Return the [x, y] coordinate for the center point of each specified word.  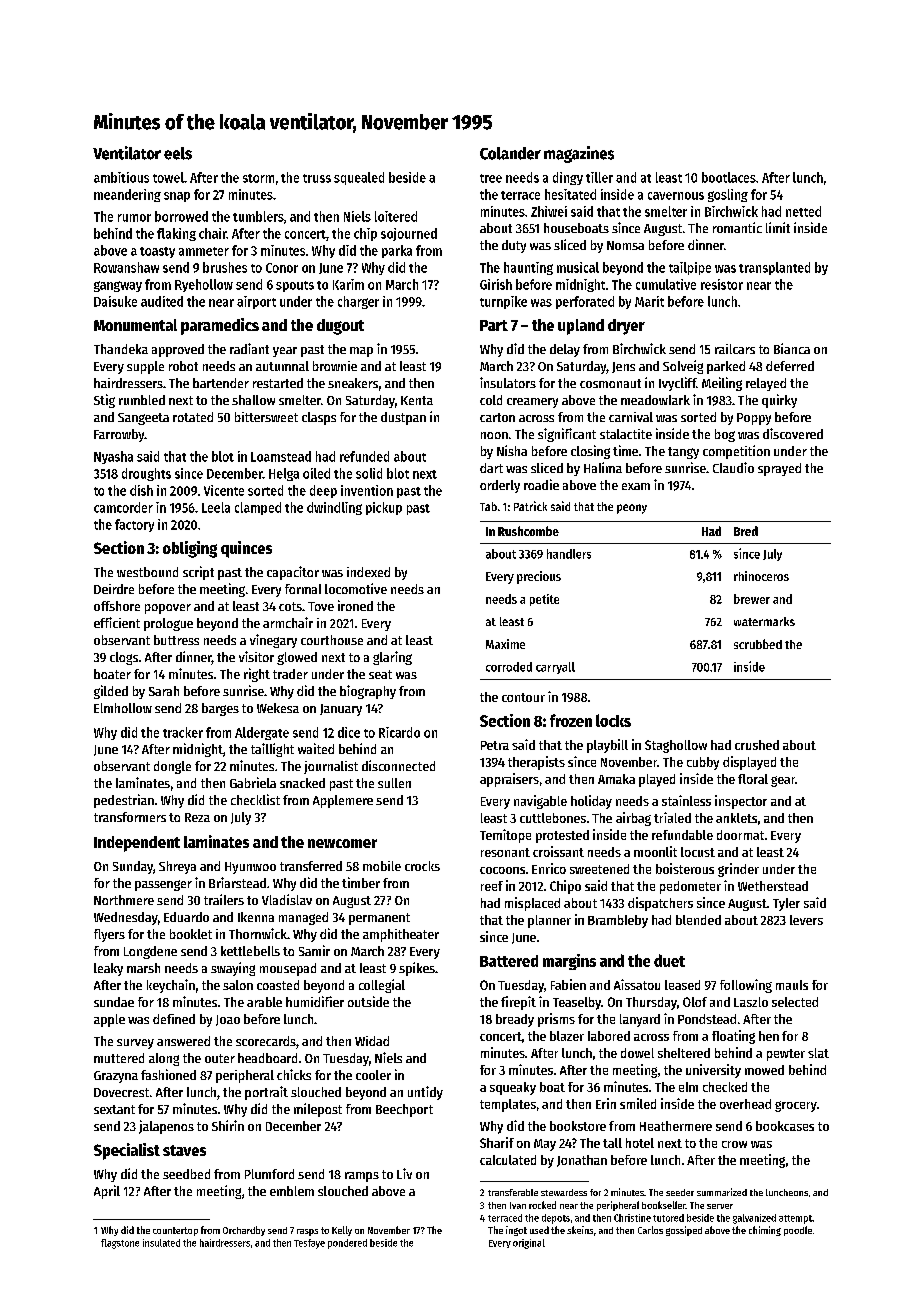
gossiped [684, 1231]
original [529, 1244]
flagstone [120, 1244]
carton [497, 417]
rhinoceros [761, 576]
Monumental [135, 325]
